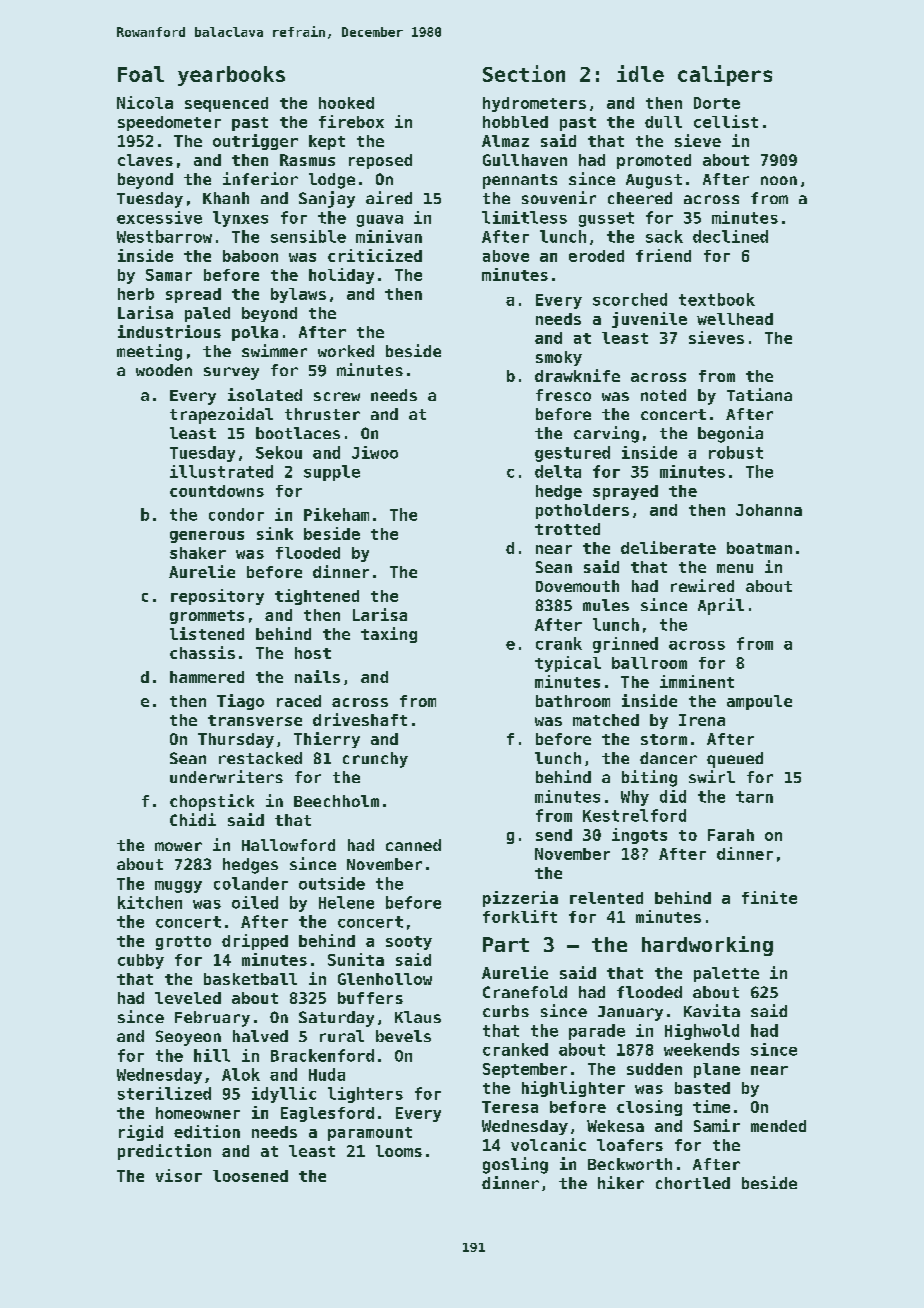  What do you see at coordinates (375, 452) in the page?
I see `Jiwoo` at bounding box center [375, 452].
